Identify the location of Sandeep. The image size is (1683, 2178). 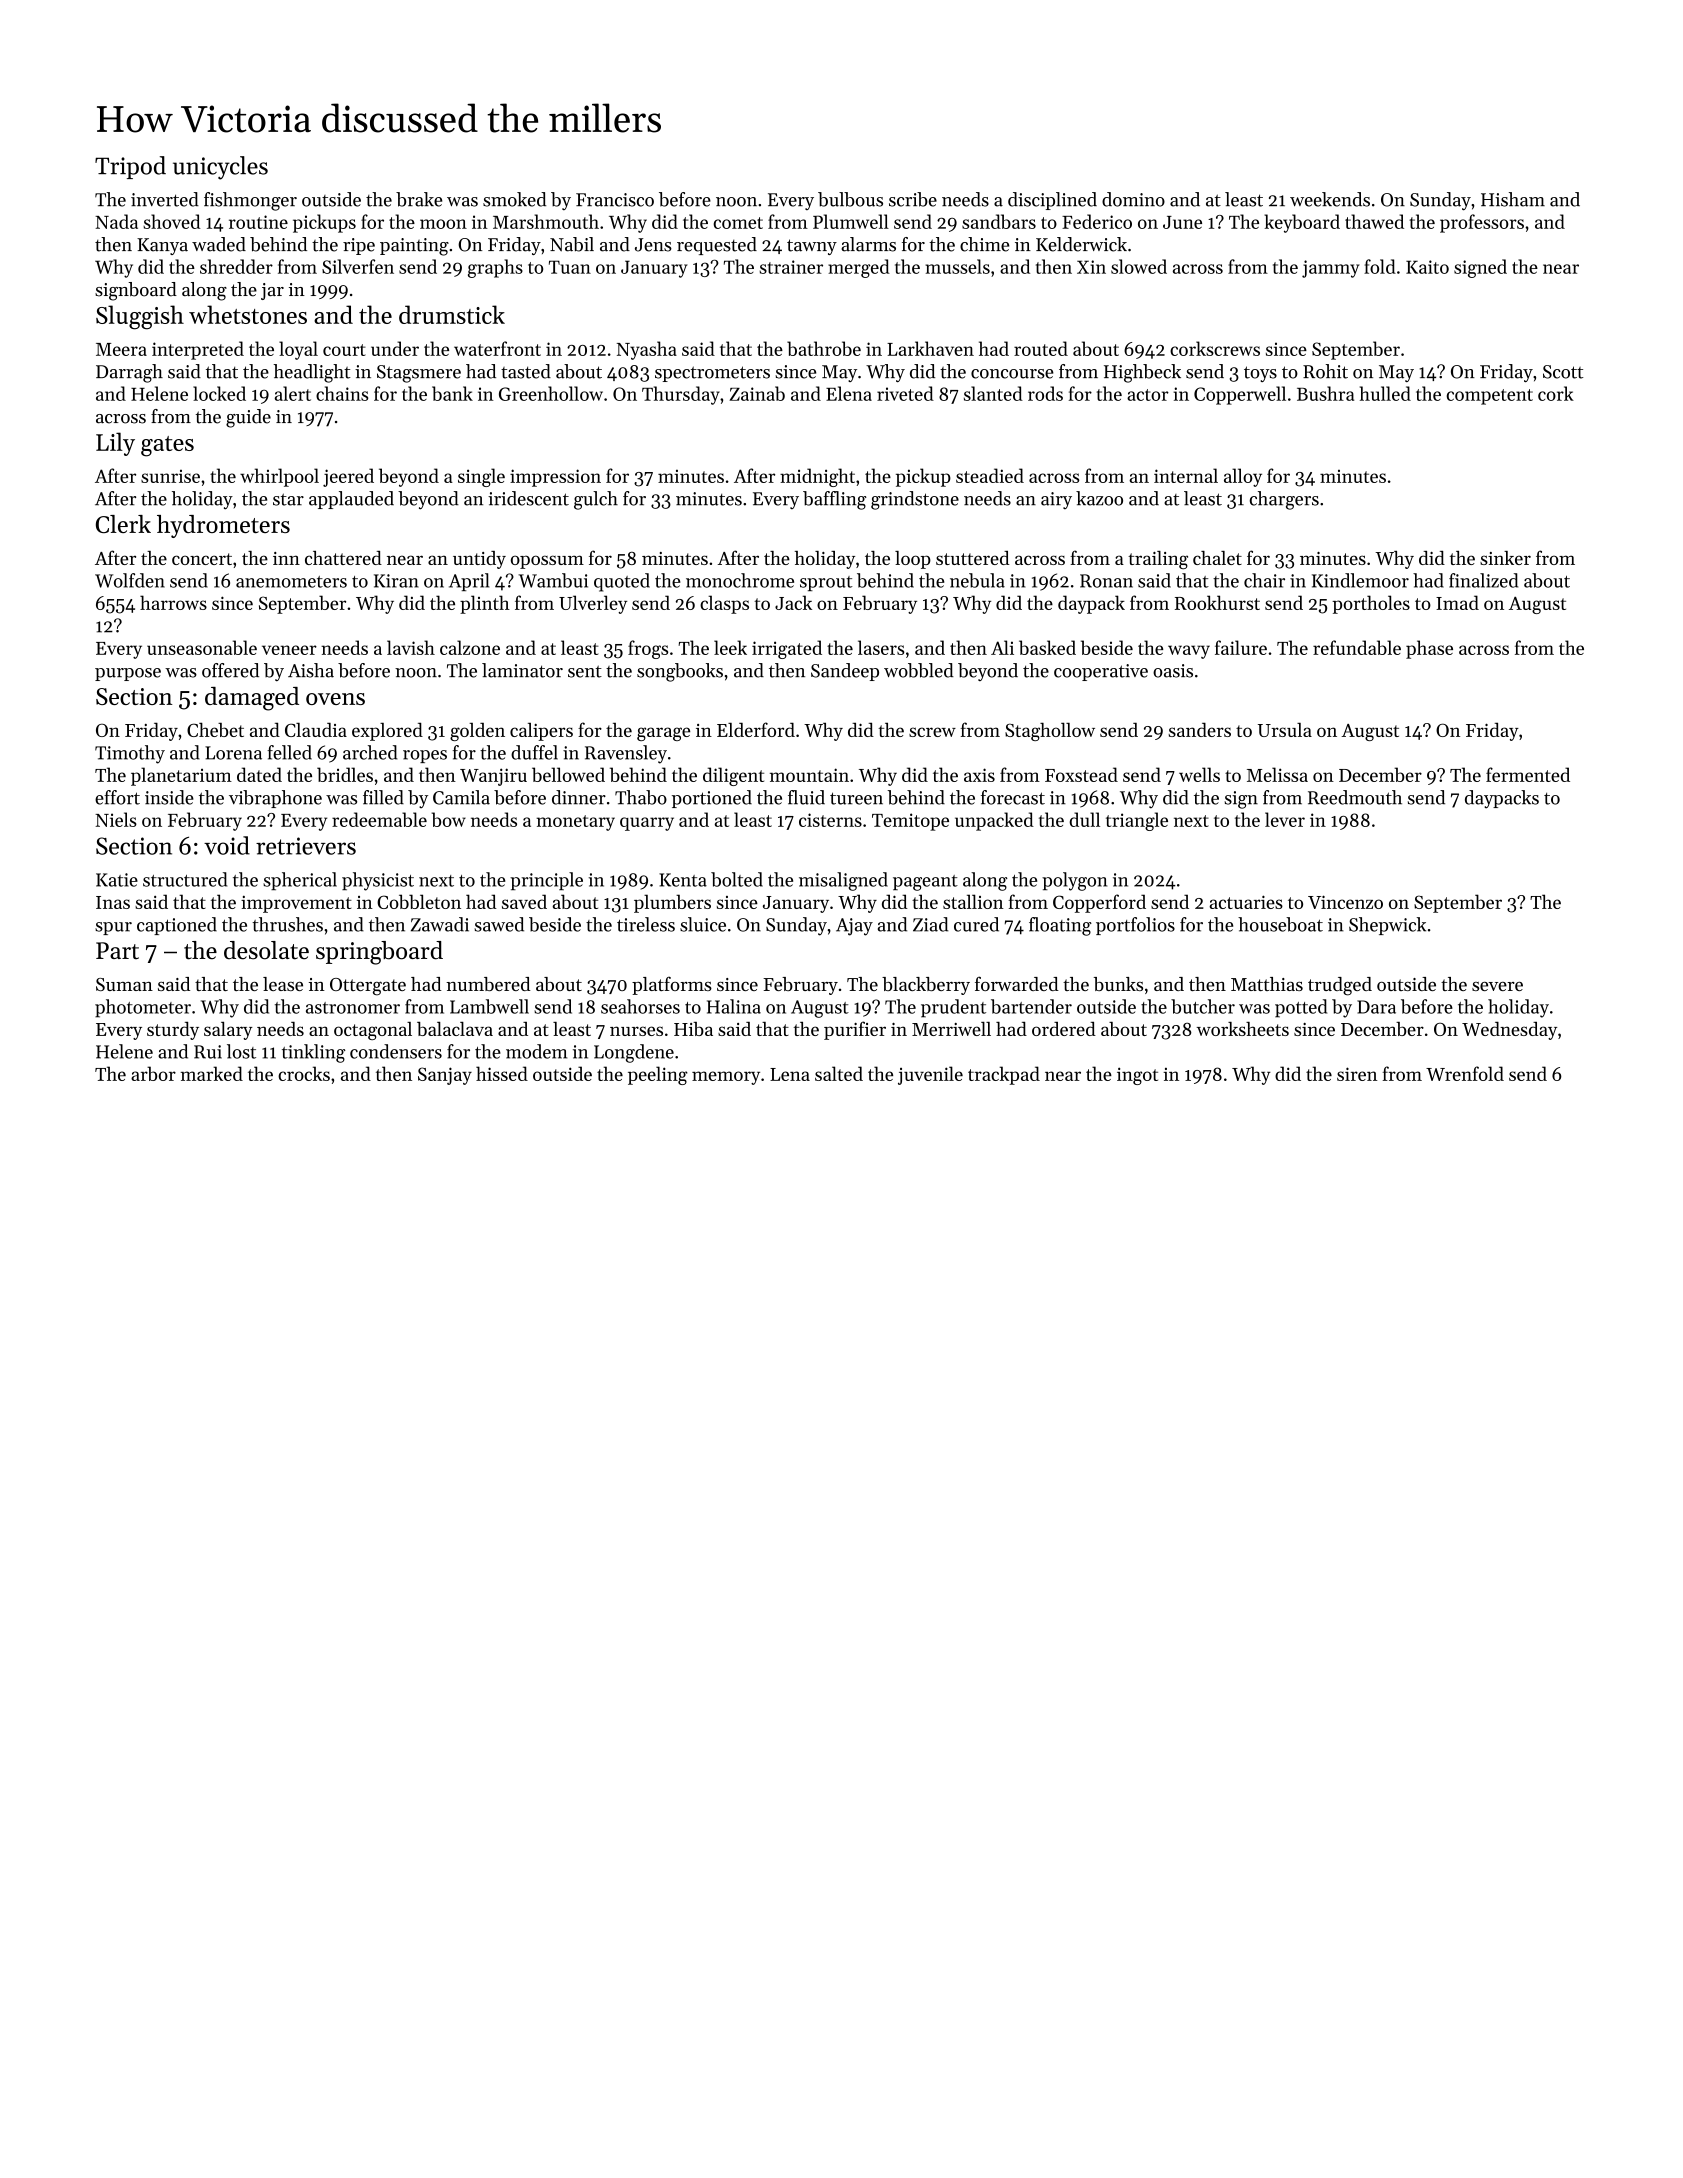
(845, 672).
